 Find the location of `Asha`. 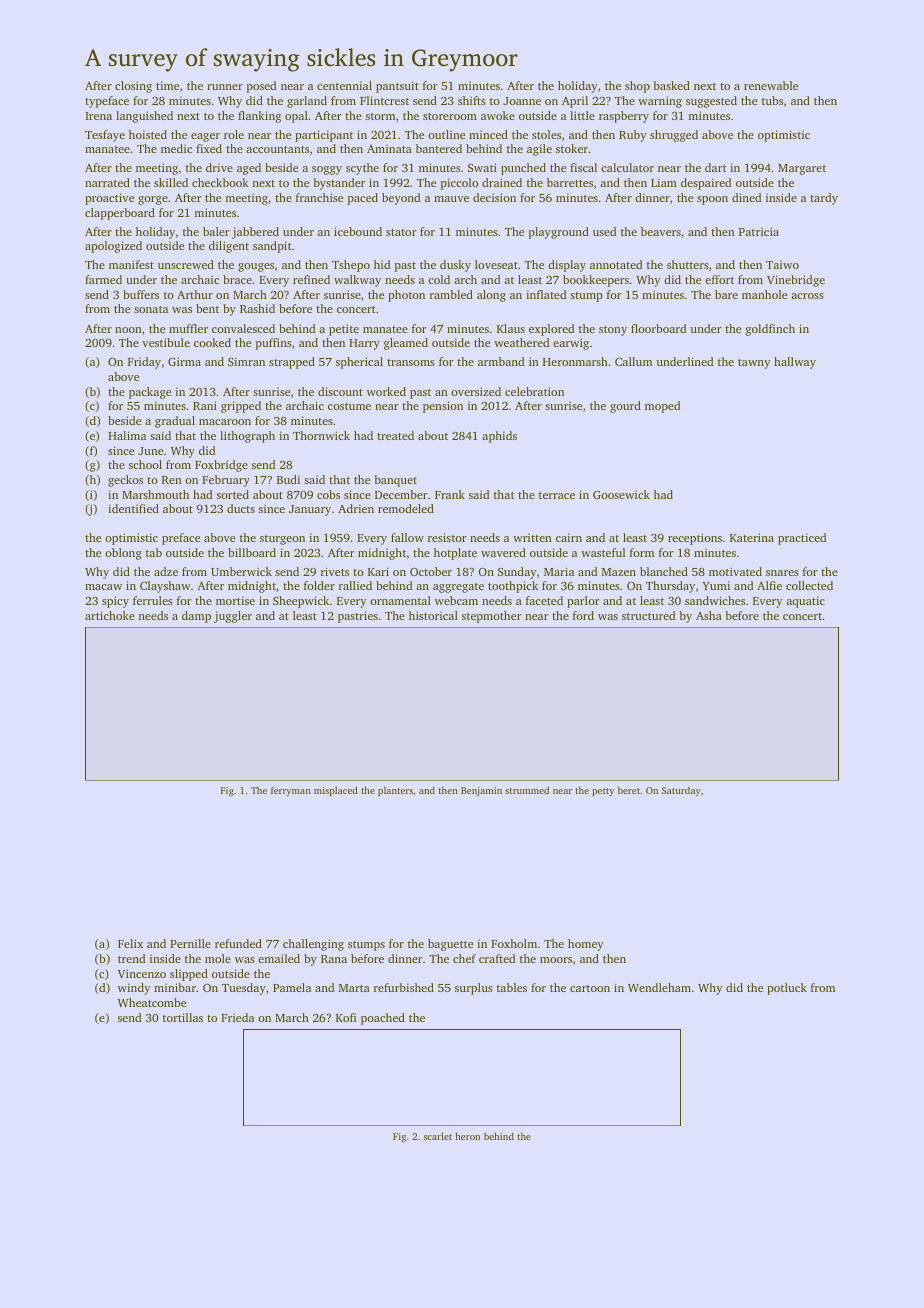

Asha is located at coordinates (709, 615).
